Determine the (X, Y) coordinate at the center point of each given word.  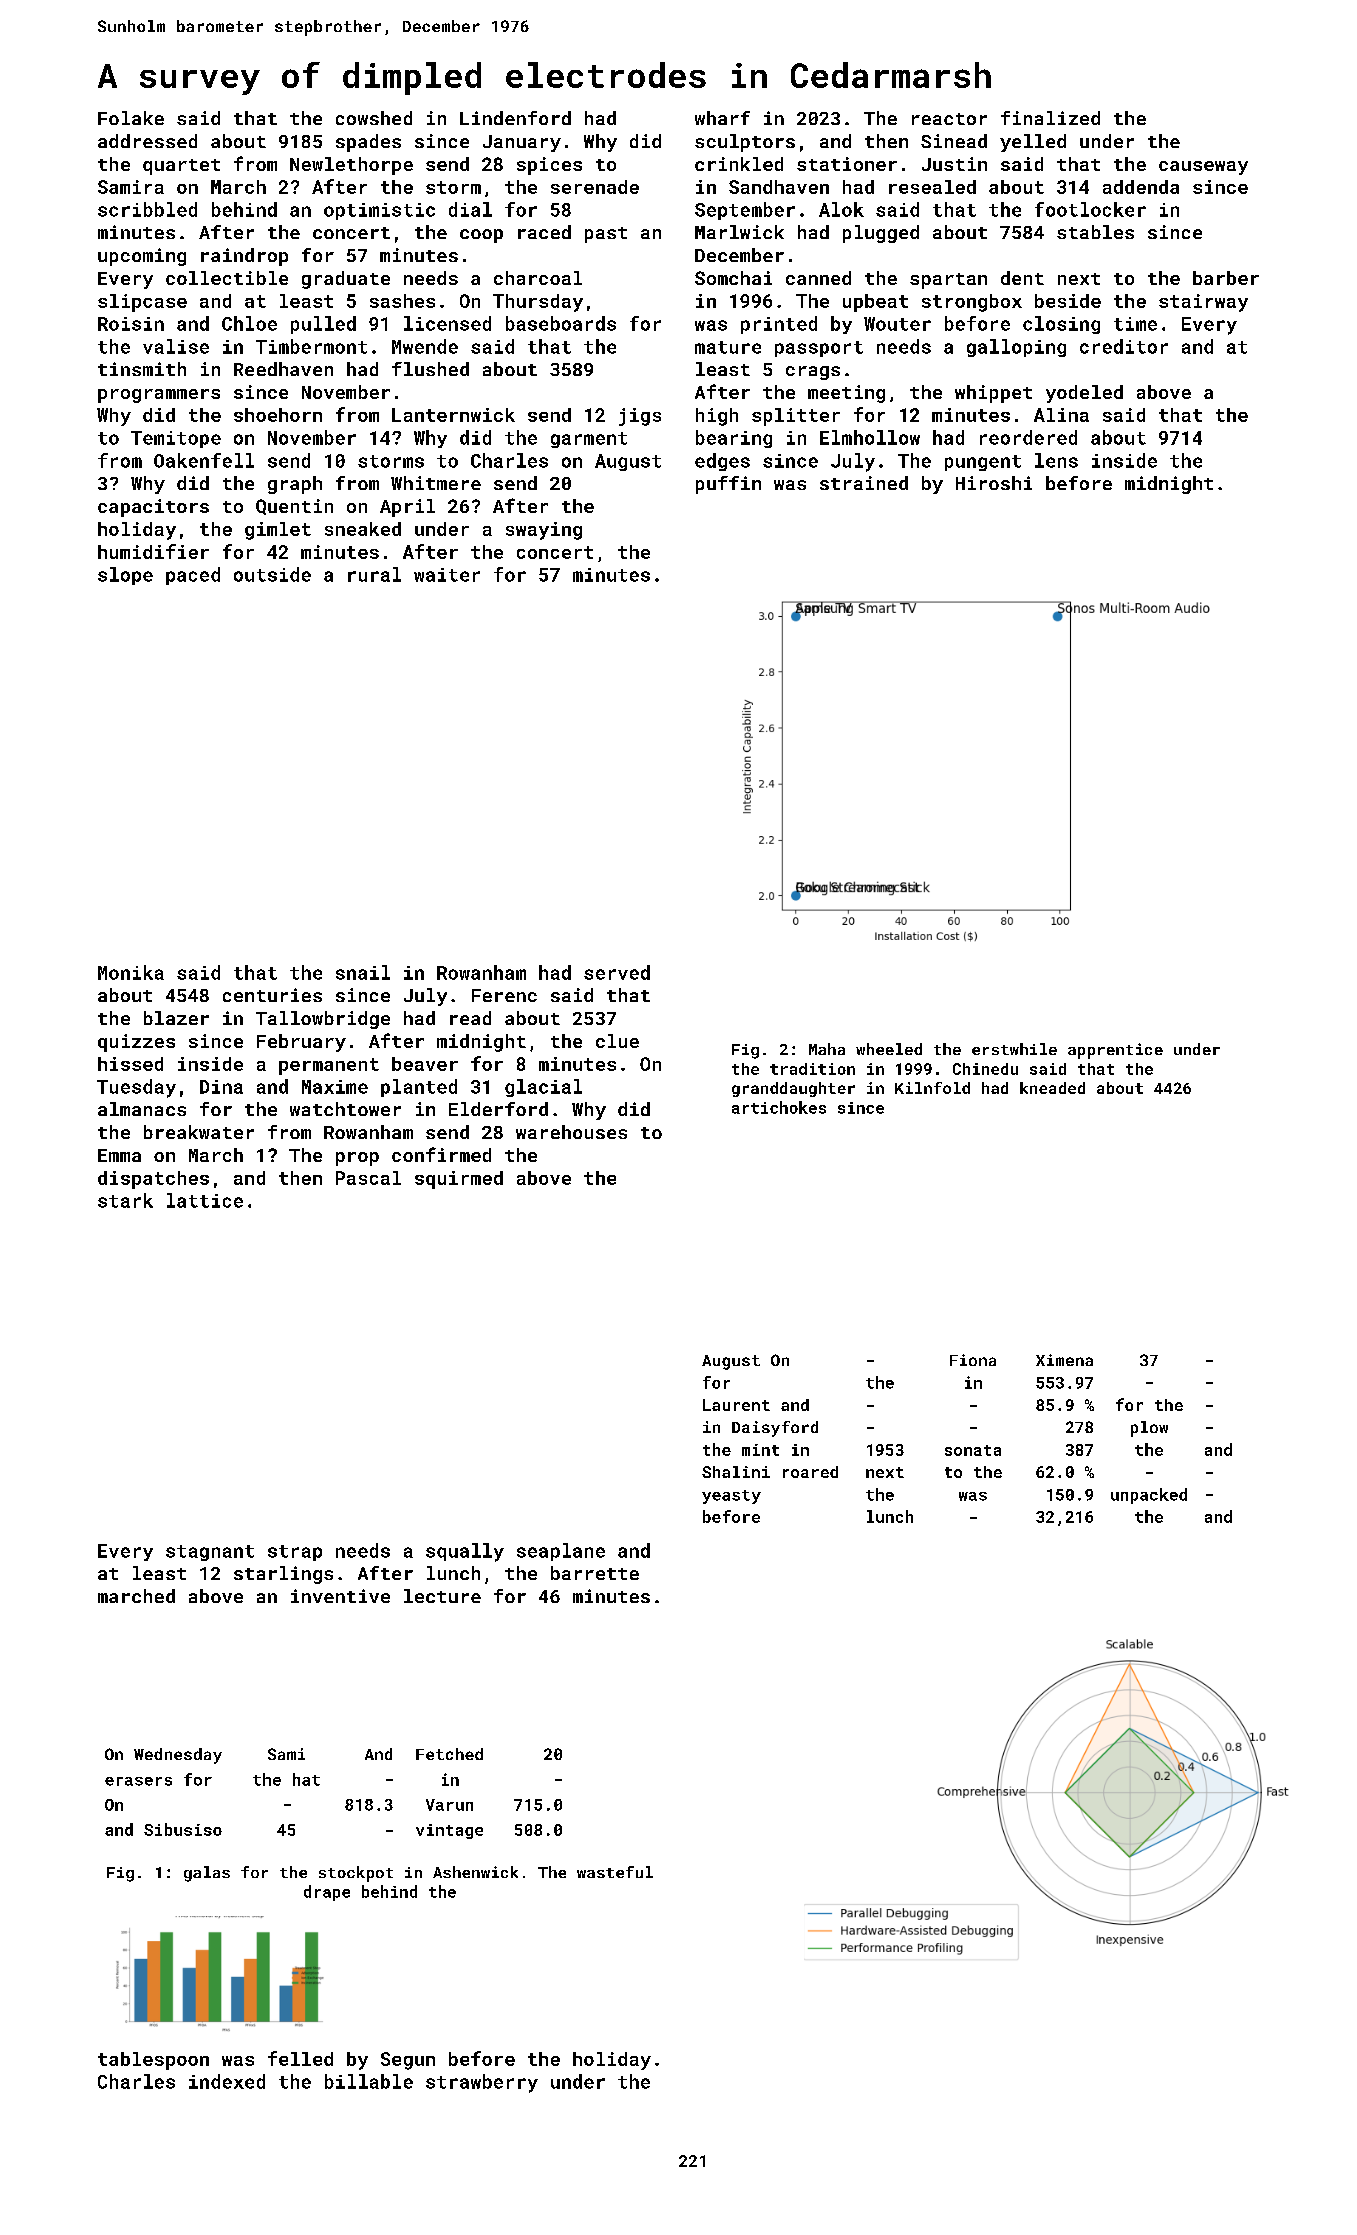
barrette (595, 1573)
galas (207, 1874)
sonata (973, 1450)
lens (1056, 460)
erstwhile (1014, 1049)
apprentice (1115, 1051)
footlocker (1090, 209)
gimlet (278, 531)
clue (617, 1041)
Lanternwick (453, 415)
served (617, 972)
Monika (131, 972)
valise (176, 346)
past (606, 235)
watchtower (345, 1109)
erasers (138, 1781)
